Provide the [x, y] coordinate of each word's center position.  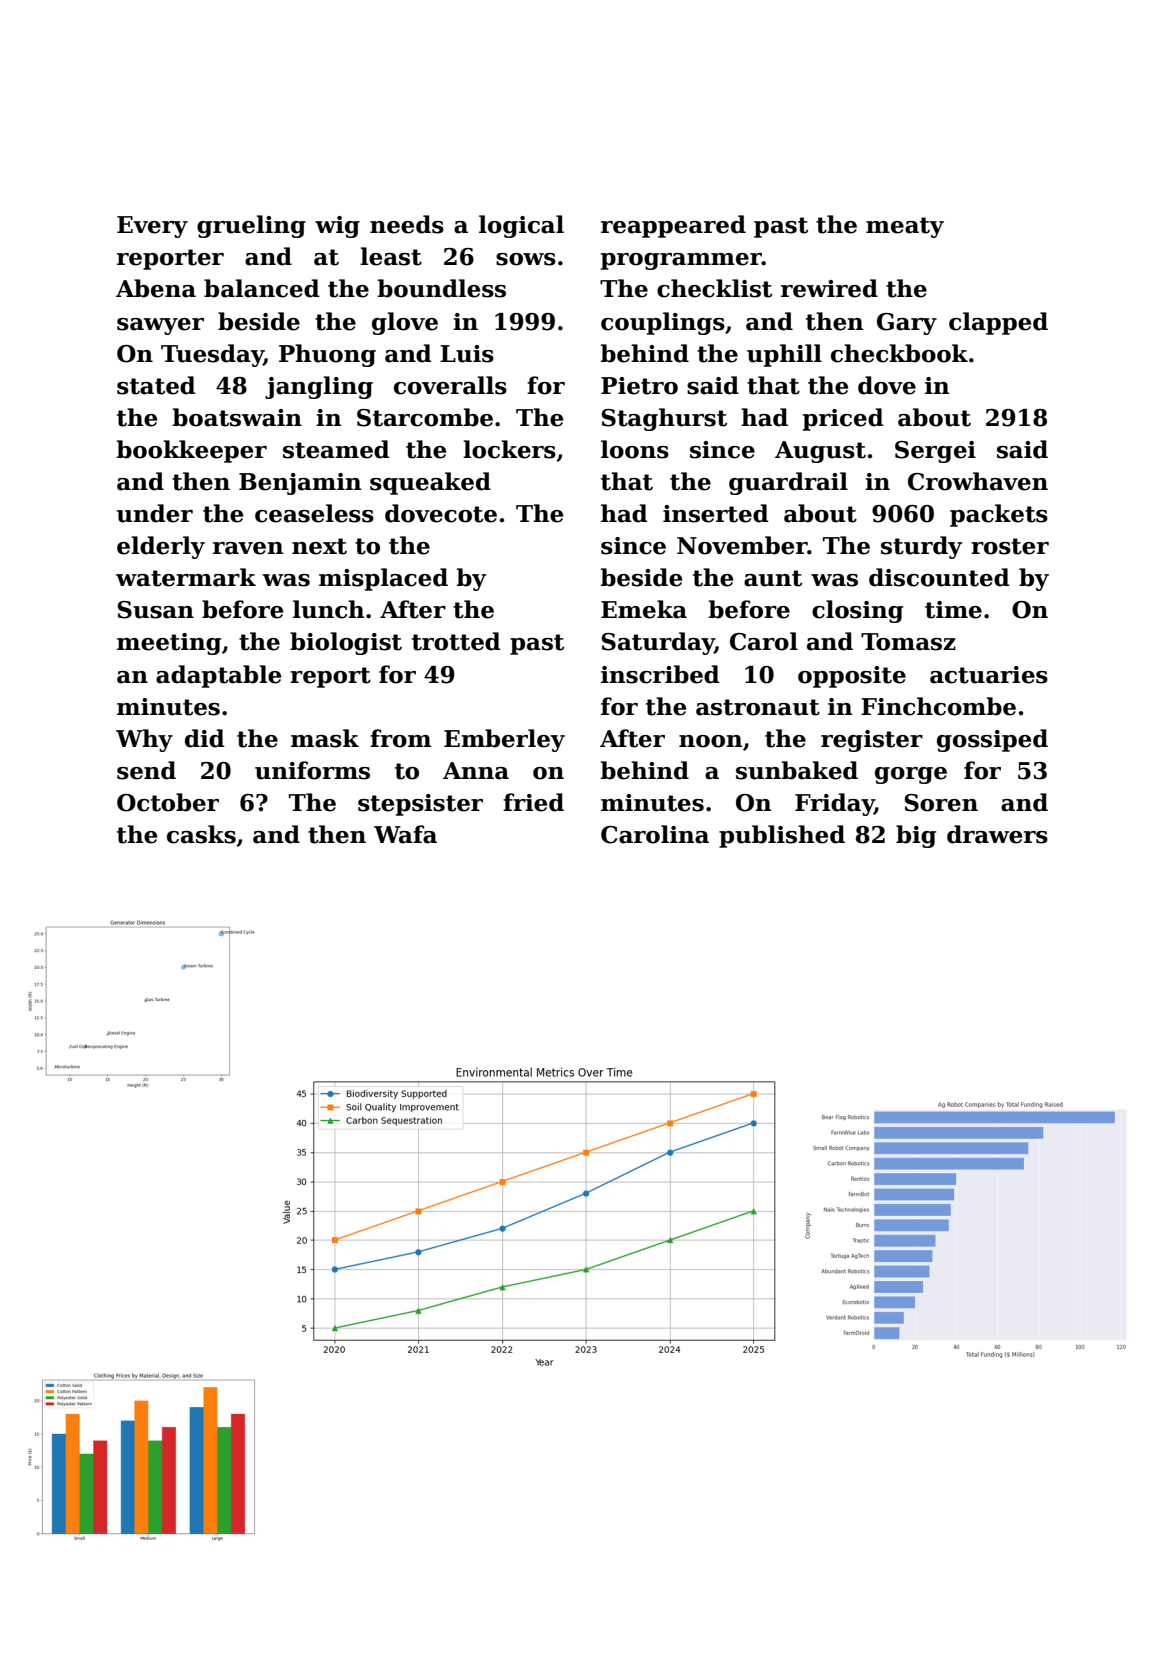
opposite [852, 677]
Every [152, 227]
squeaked [430, 483]
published [782, 836]
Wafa [405, 834]
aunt [773, 578]
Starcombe [425, 417]
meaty [905, 227]
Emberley [504, 740]
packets [999, 515]
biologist [346, 643]
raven [248, 548]
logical [521, 226]
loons [635, 449]
